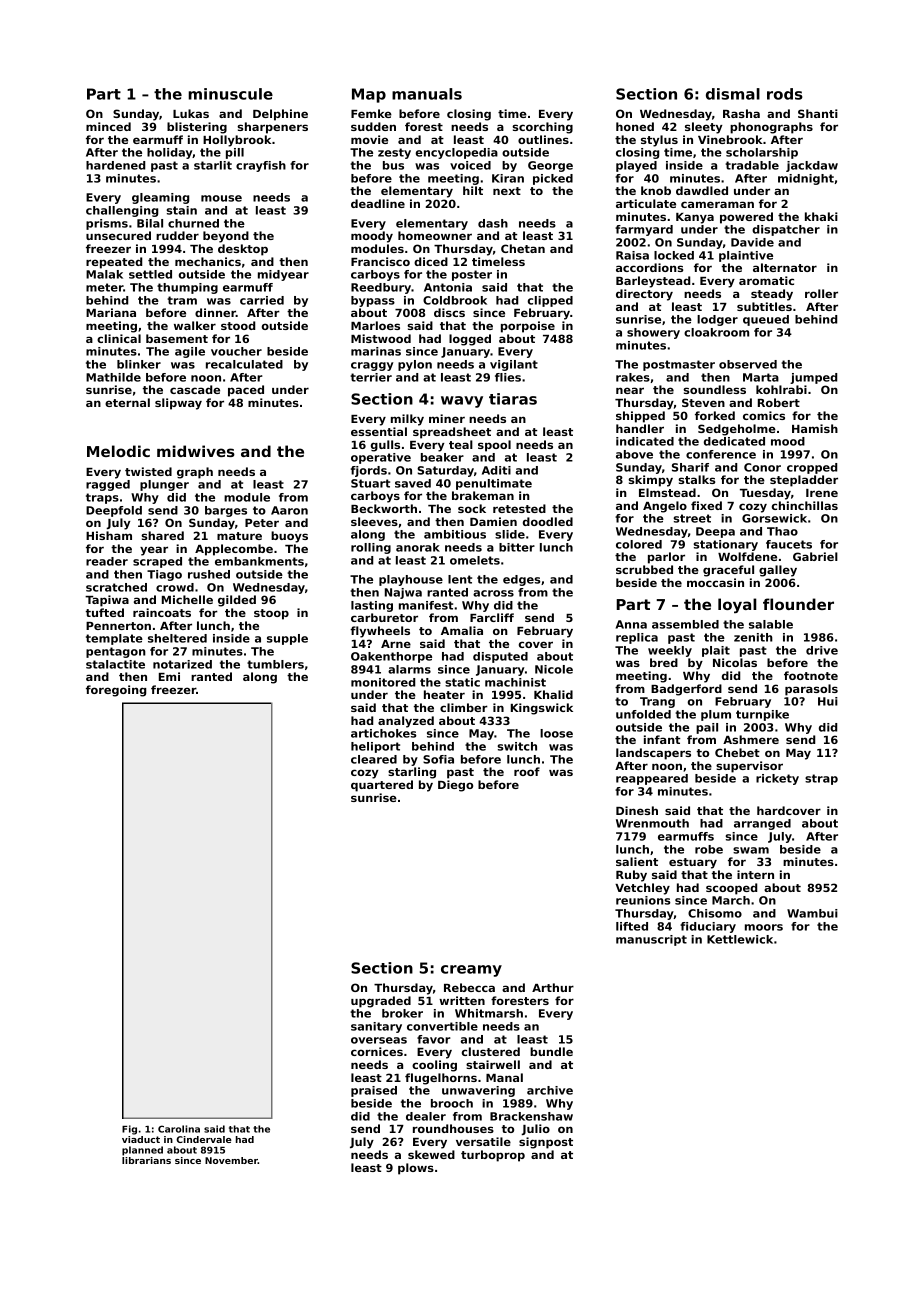 This screenshot has height=1308, width=924. What do you see at coordinates (116, 691) in the screenshot?
I see `foregoing` at bounding box center [116, 691].
